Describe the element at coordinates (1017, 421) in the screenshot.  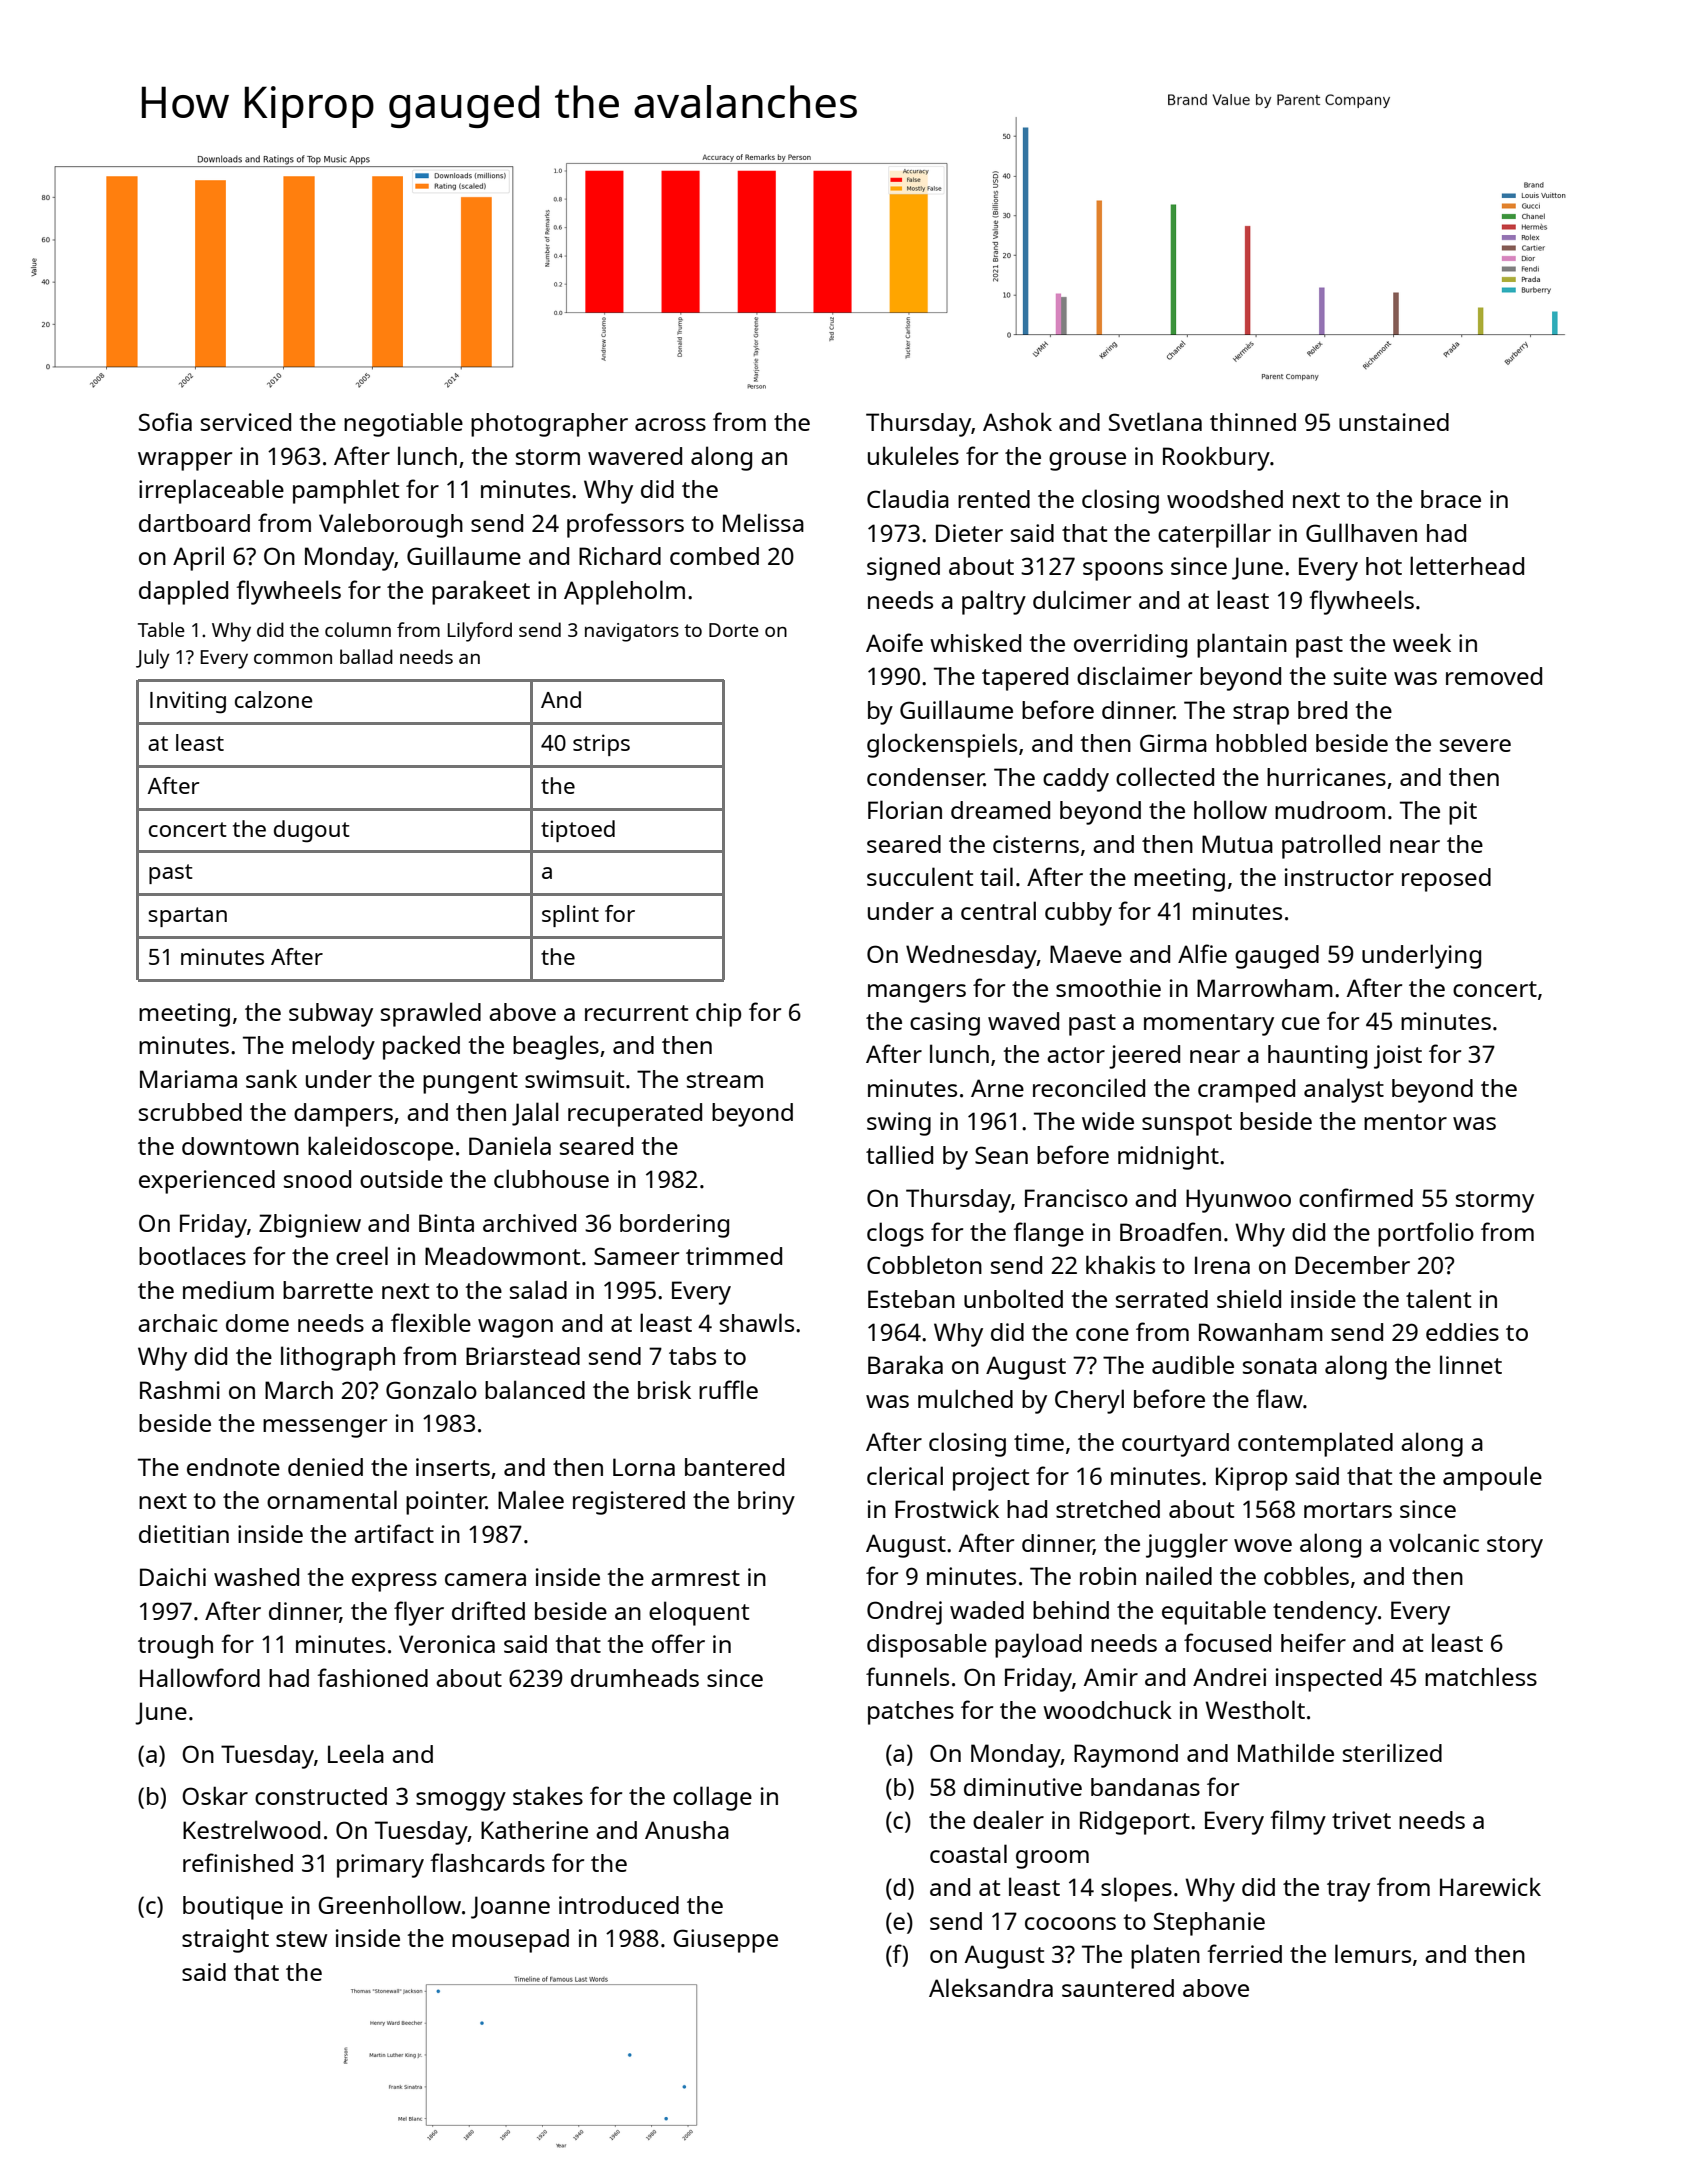
I see `Ashok` at that location.
